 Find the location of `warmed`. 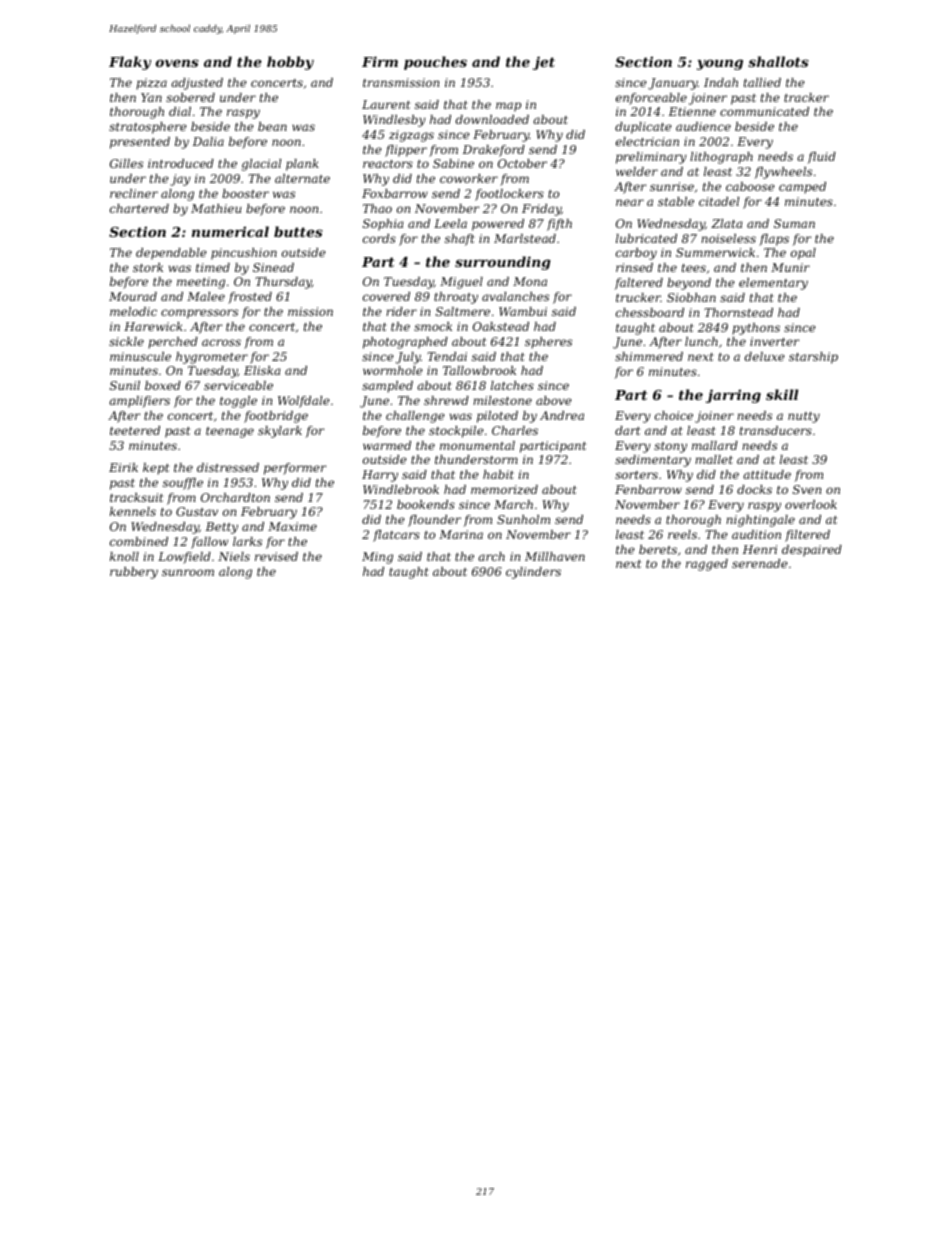

warmed is located at coordinates (387, 445).
